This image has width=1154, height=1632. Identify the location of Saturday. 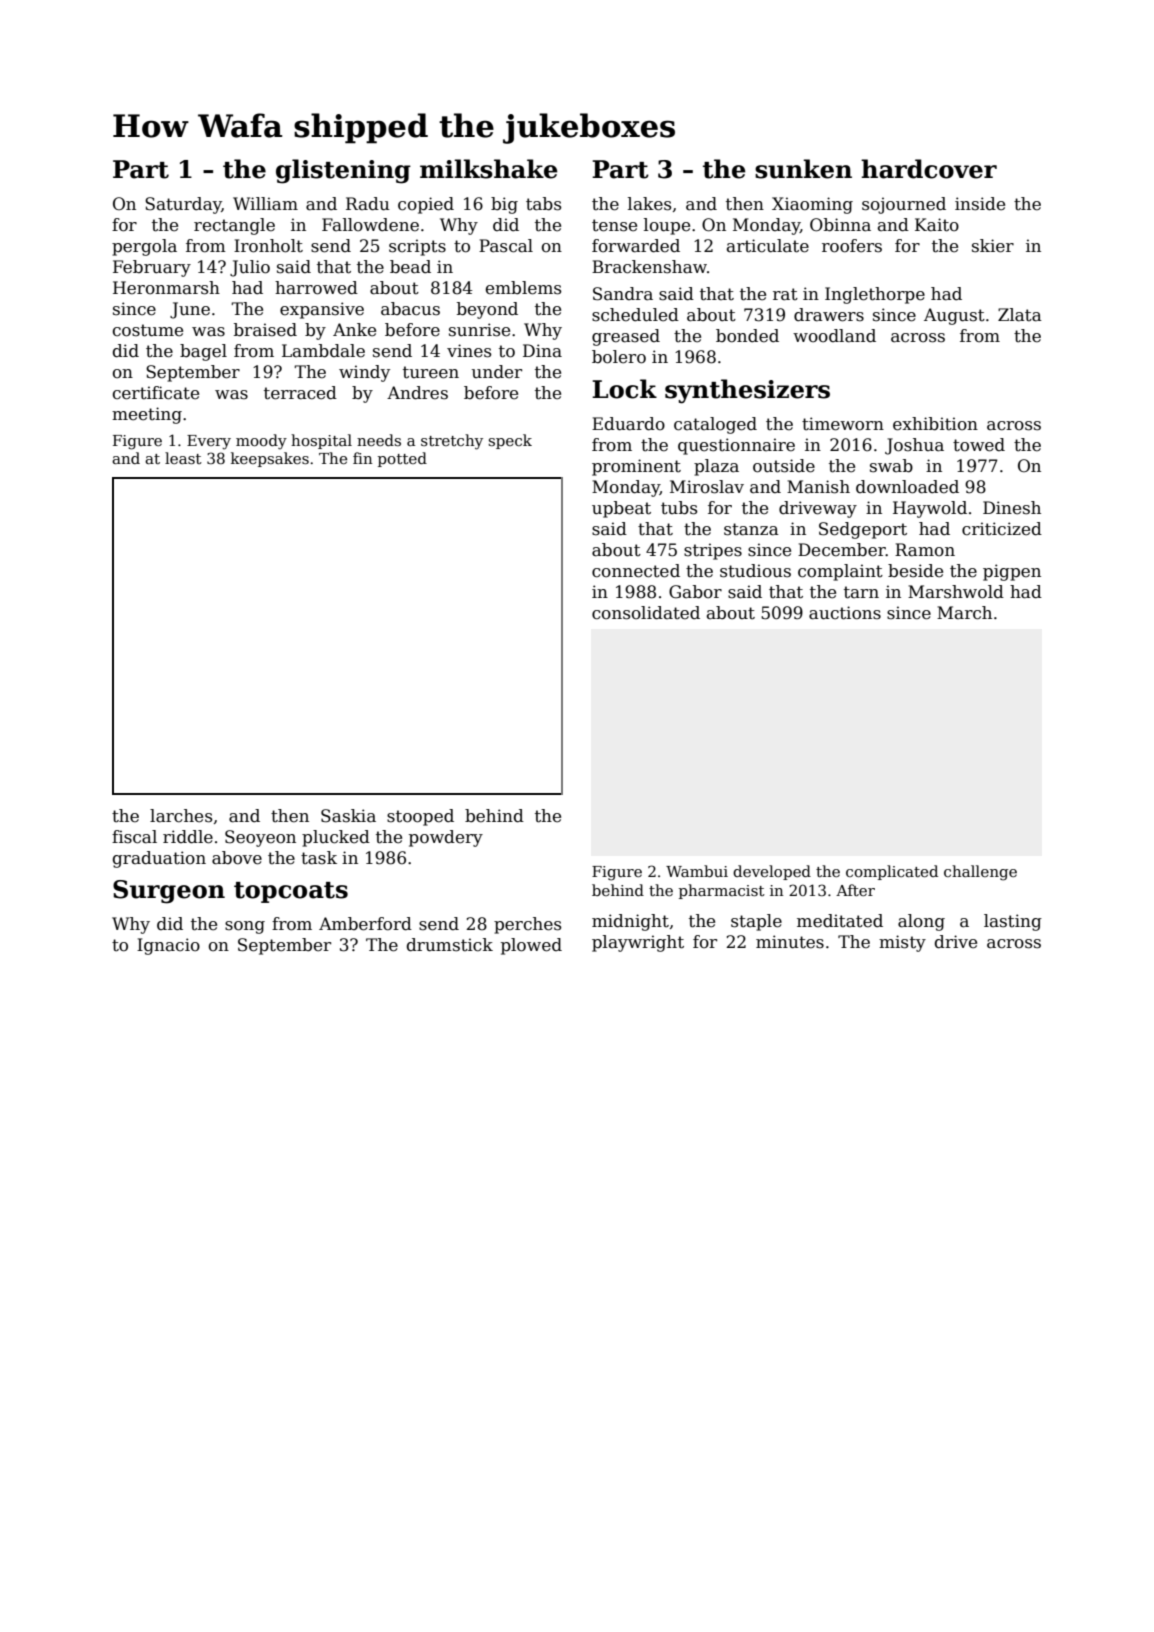
(183, 205).
